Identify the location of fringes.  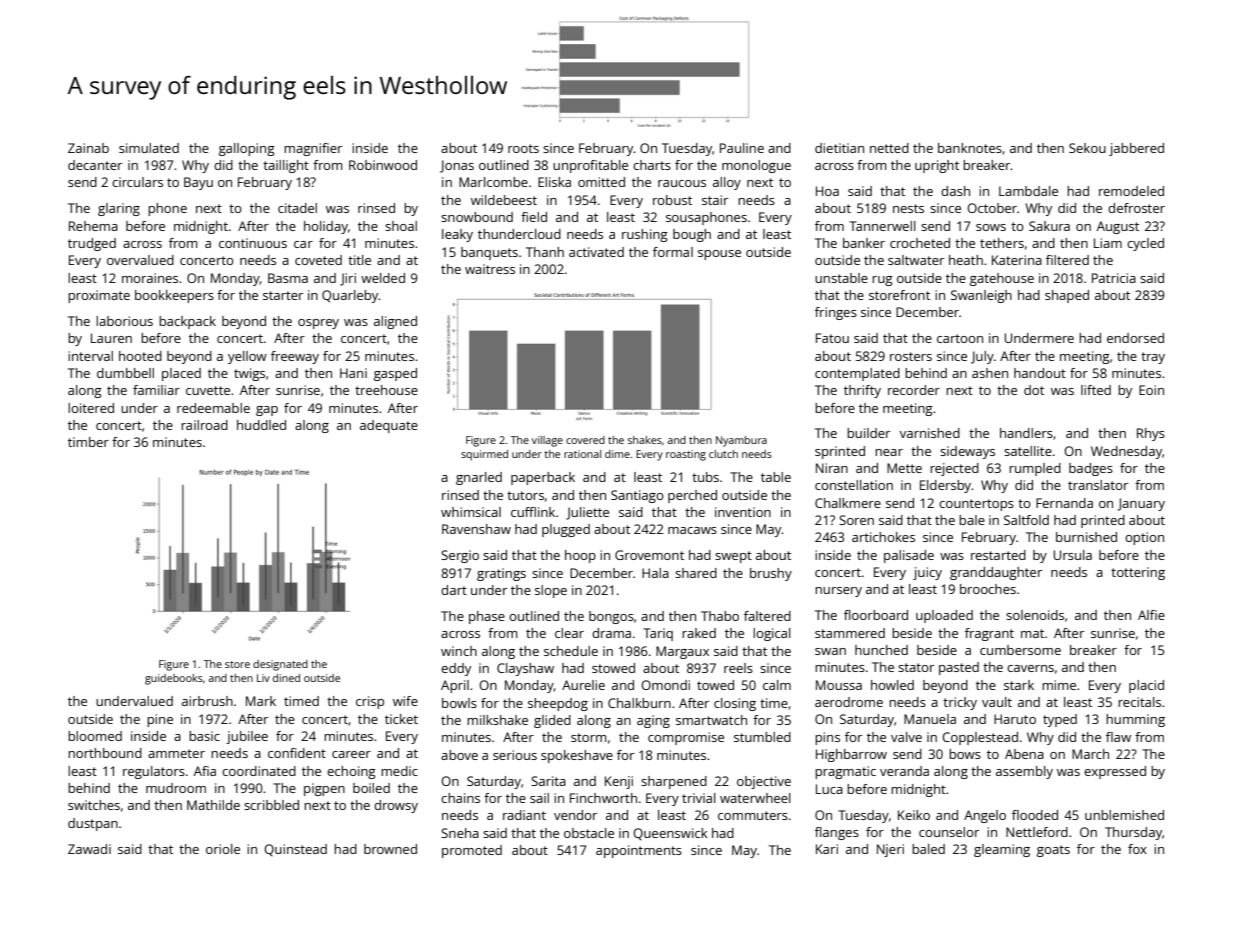
(836, 313).
